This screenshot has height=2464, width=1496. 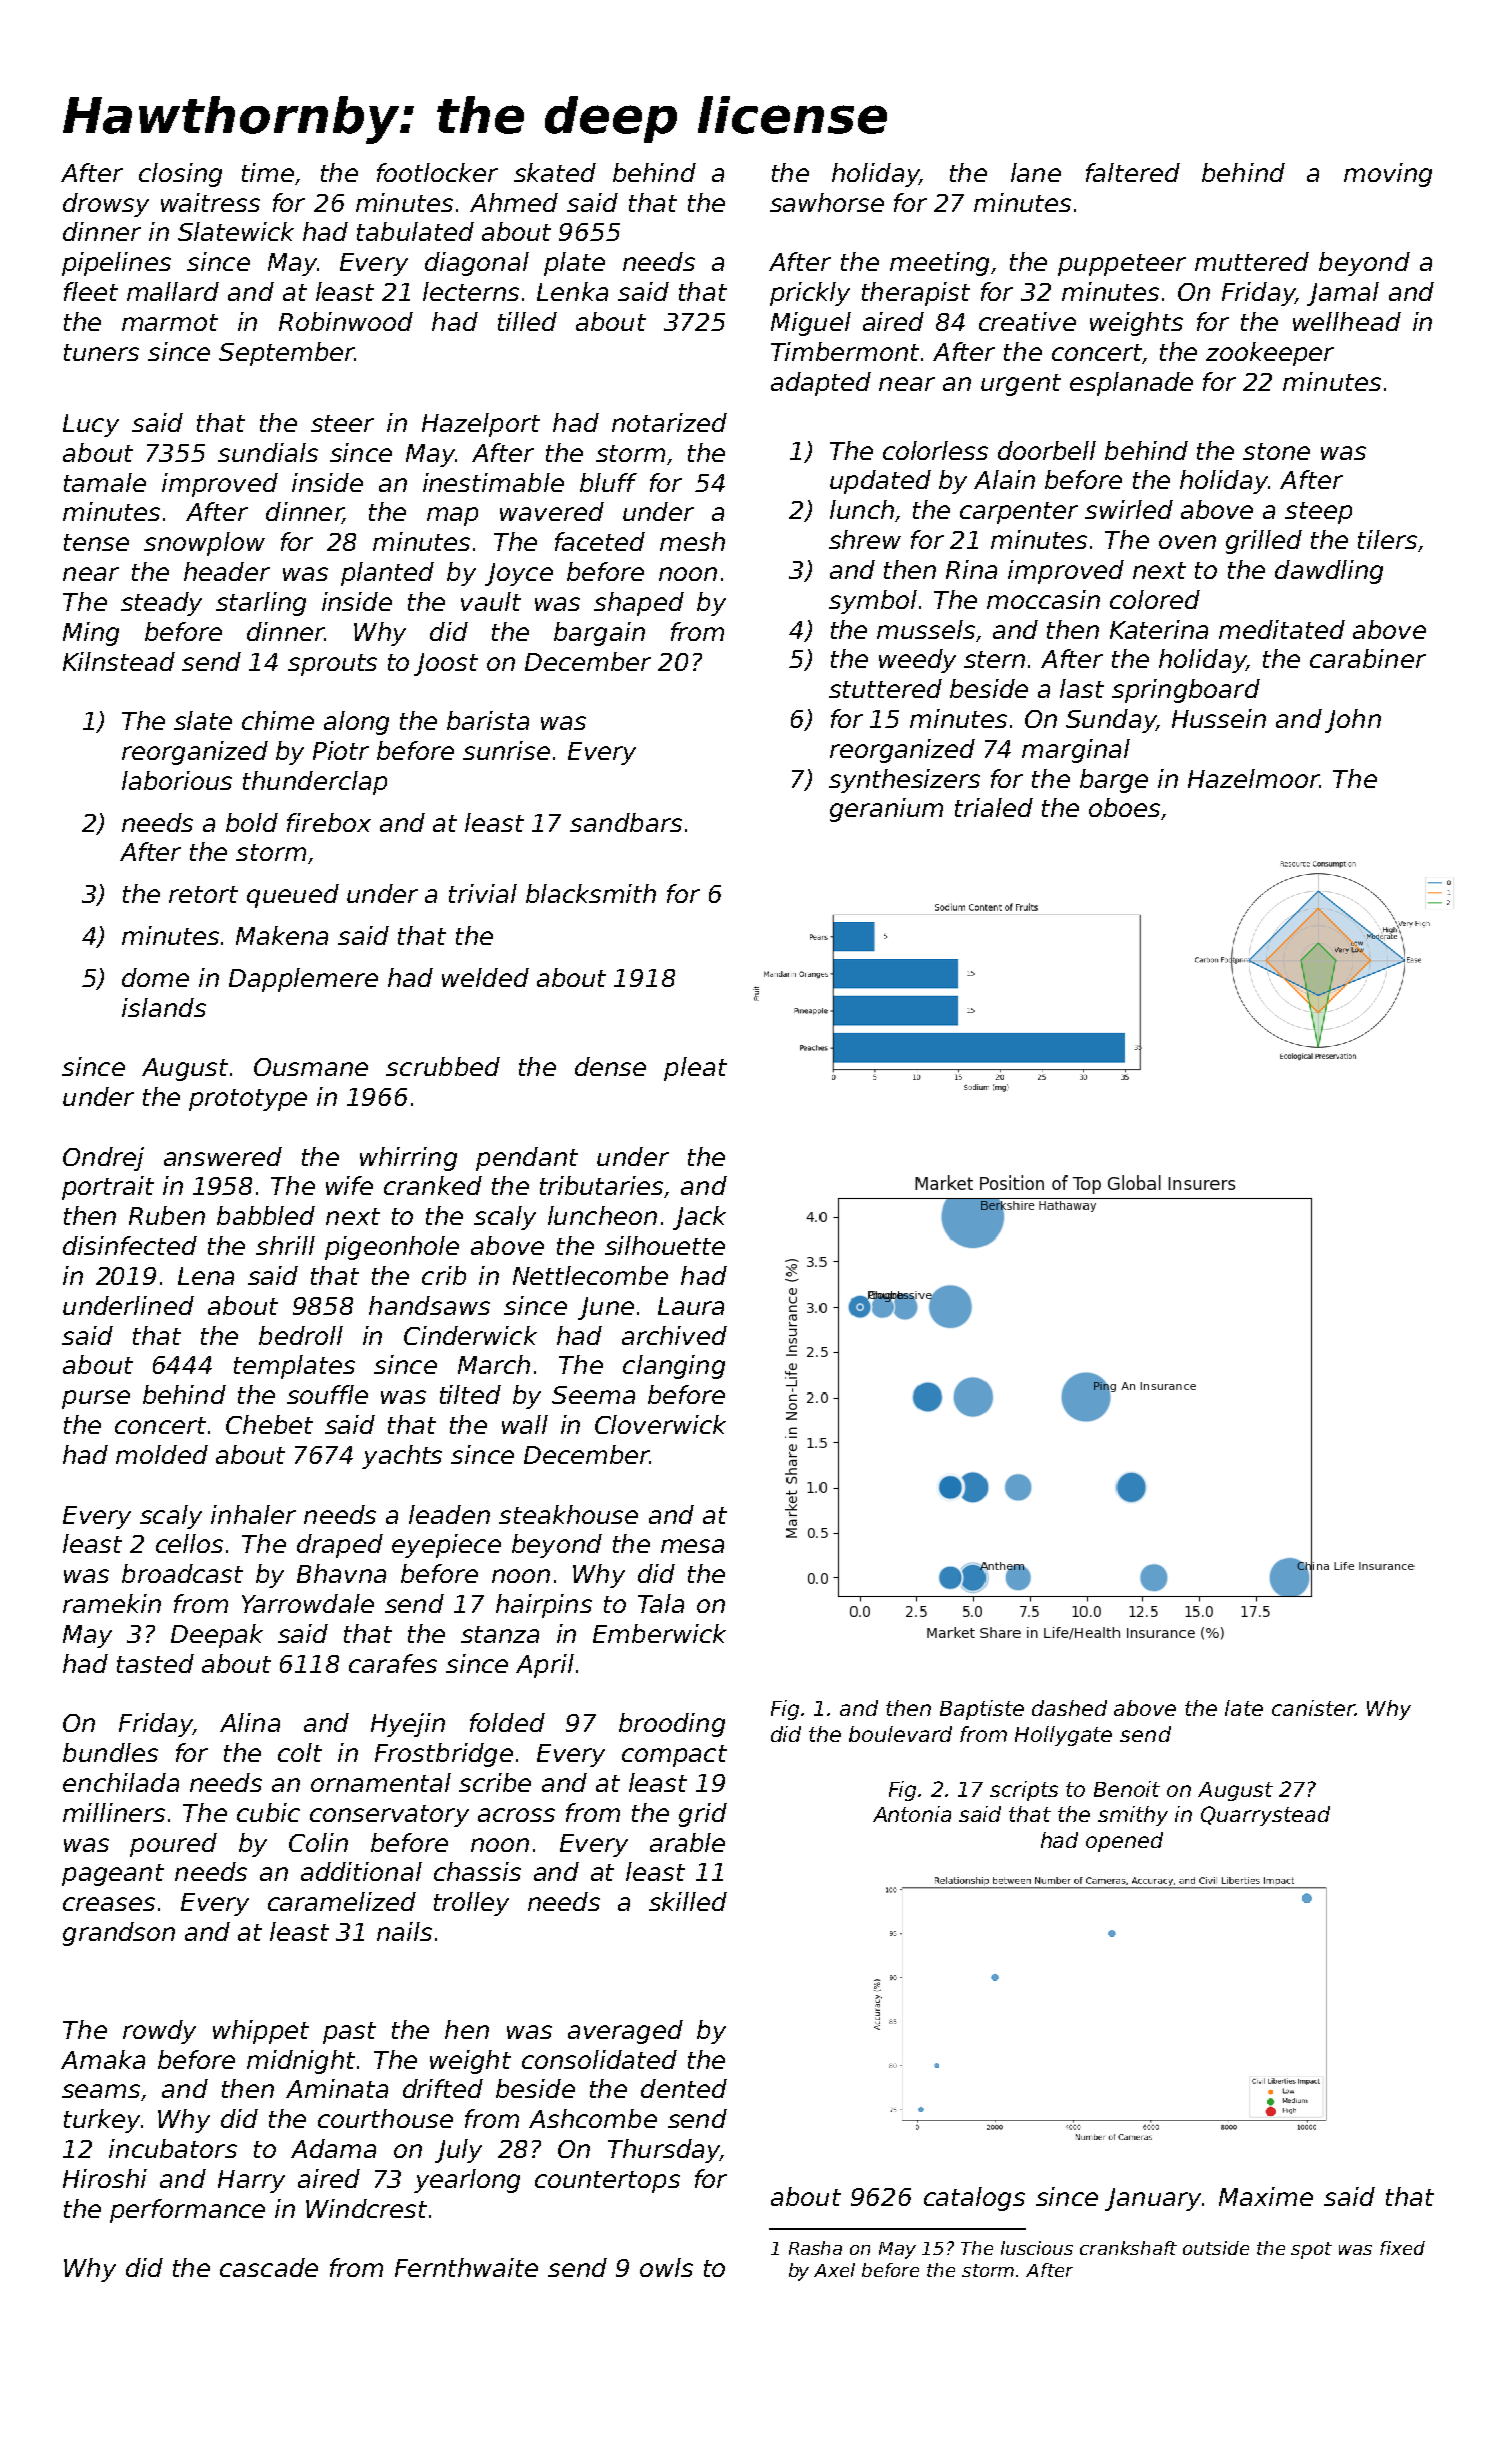 I want to click on Fernthwaite, so click(x=466, y=2267).
